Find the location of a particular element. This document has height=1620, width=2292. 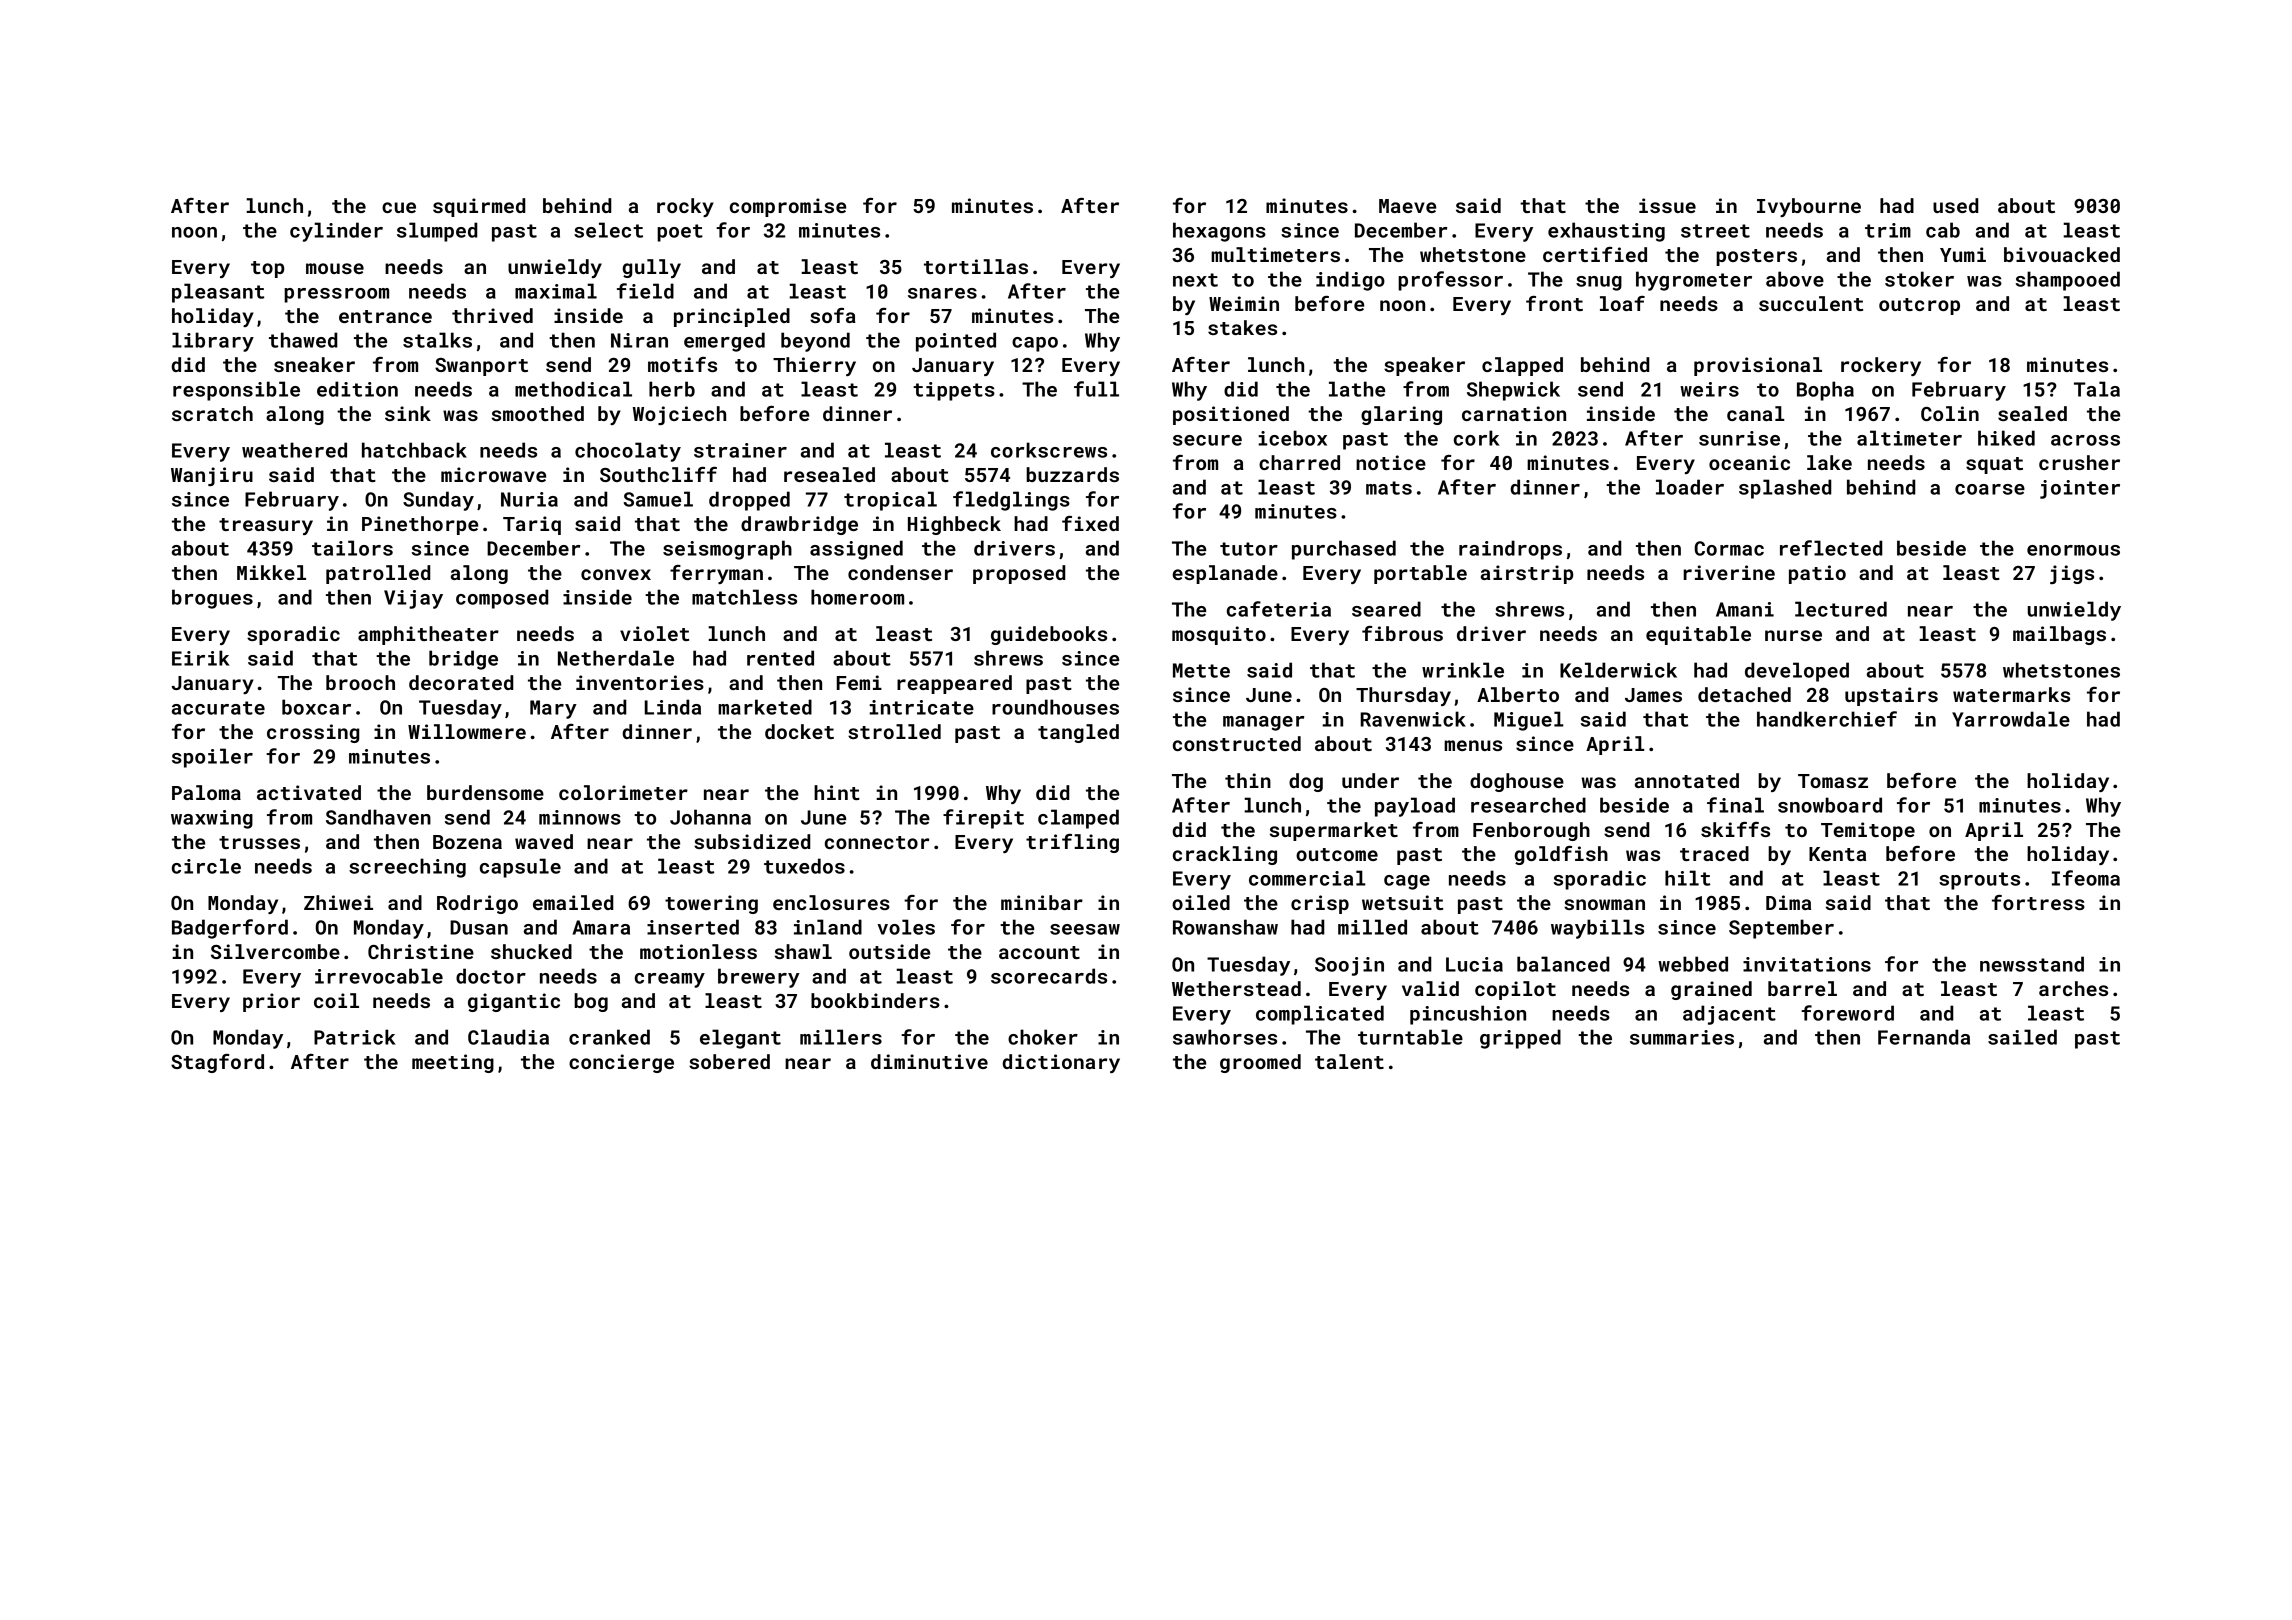

Dusan is located at coordinates (479, 927).
